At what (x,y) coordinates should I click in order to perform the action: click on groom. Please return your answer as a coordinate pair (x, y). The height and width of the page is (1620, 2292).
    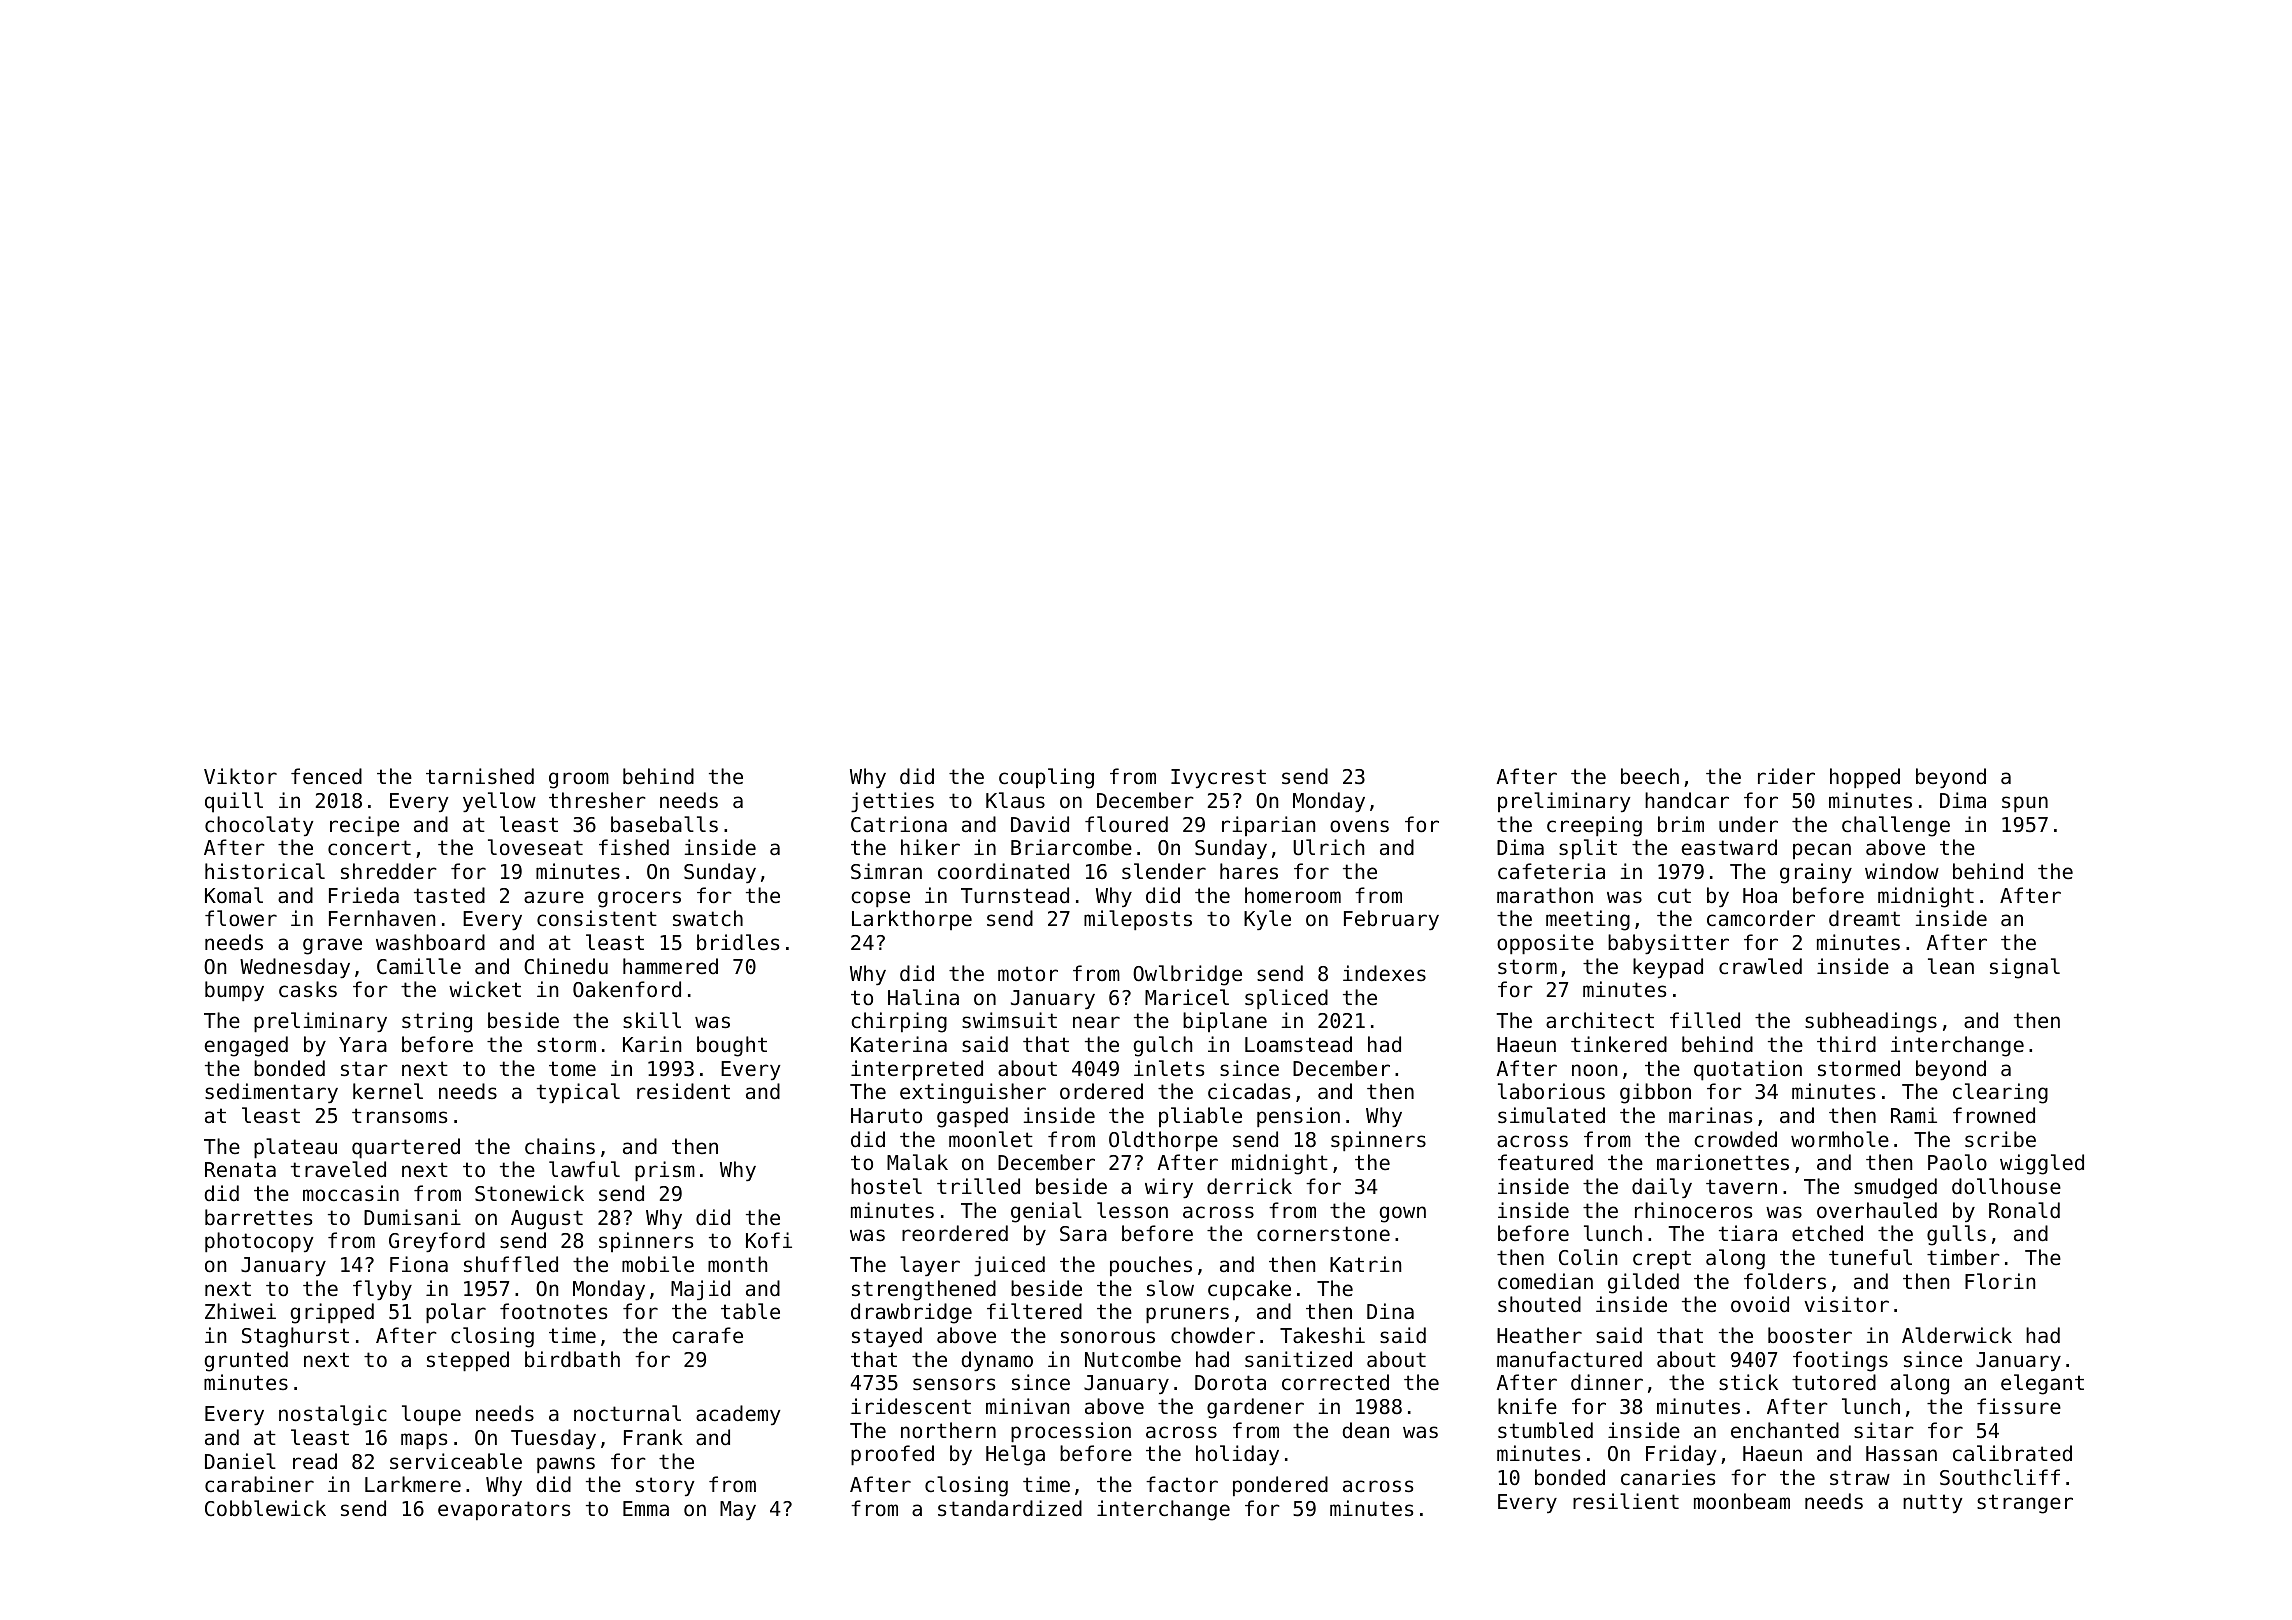
    Looking at the image, I should click on (579, 780).
